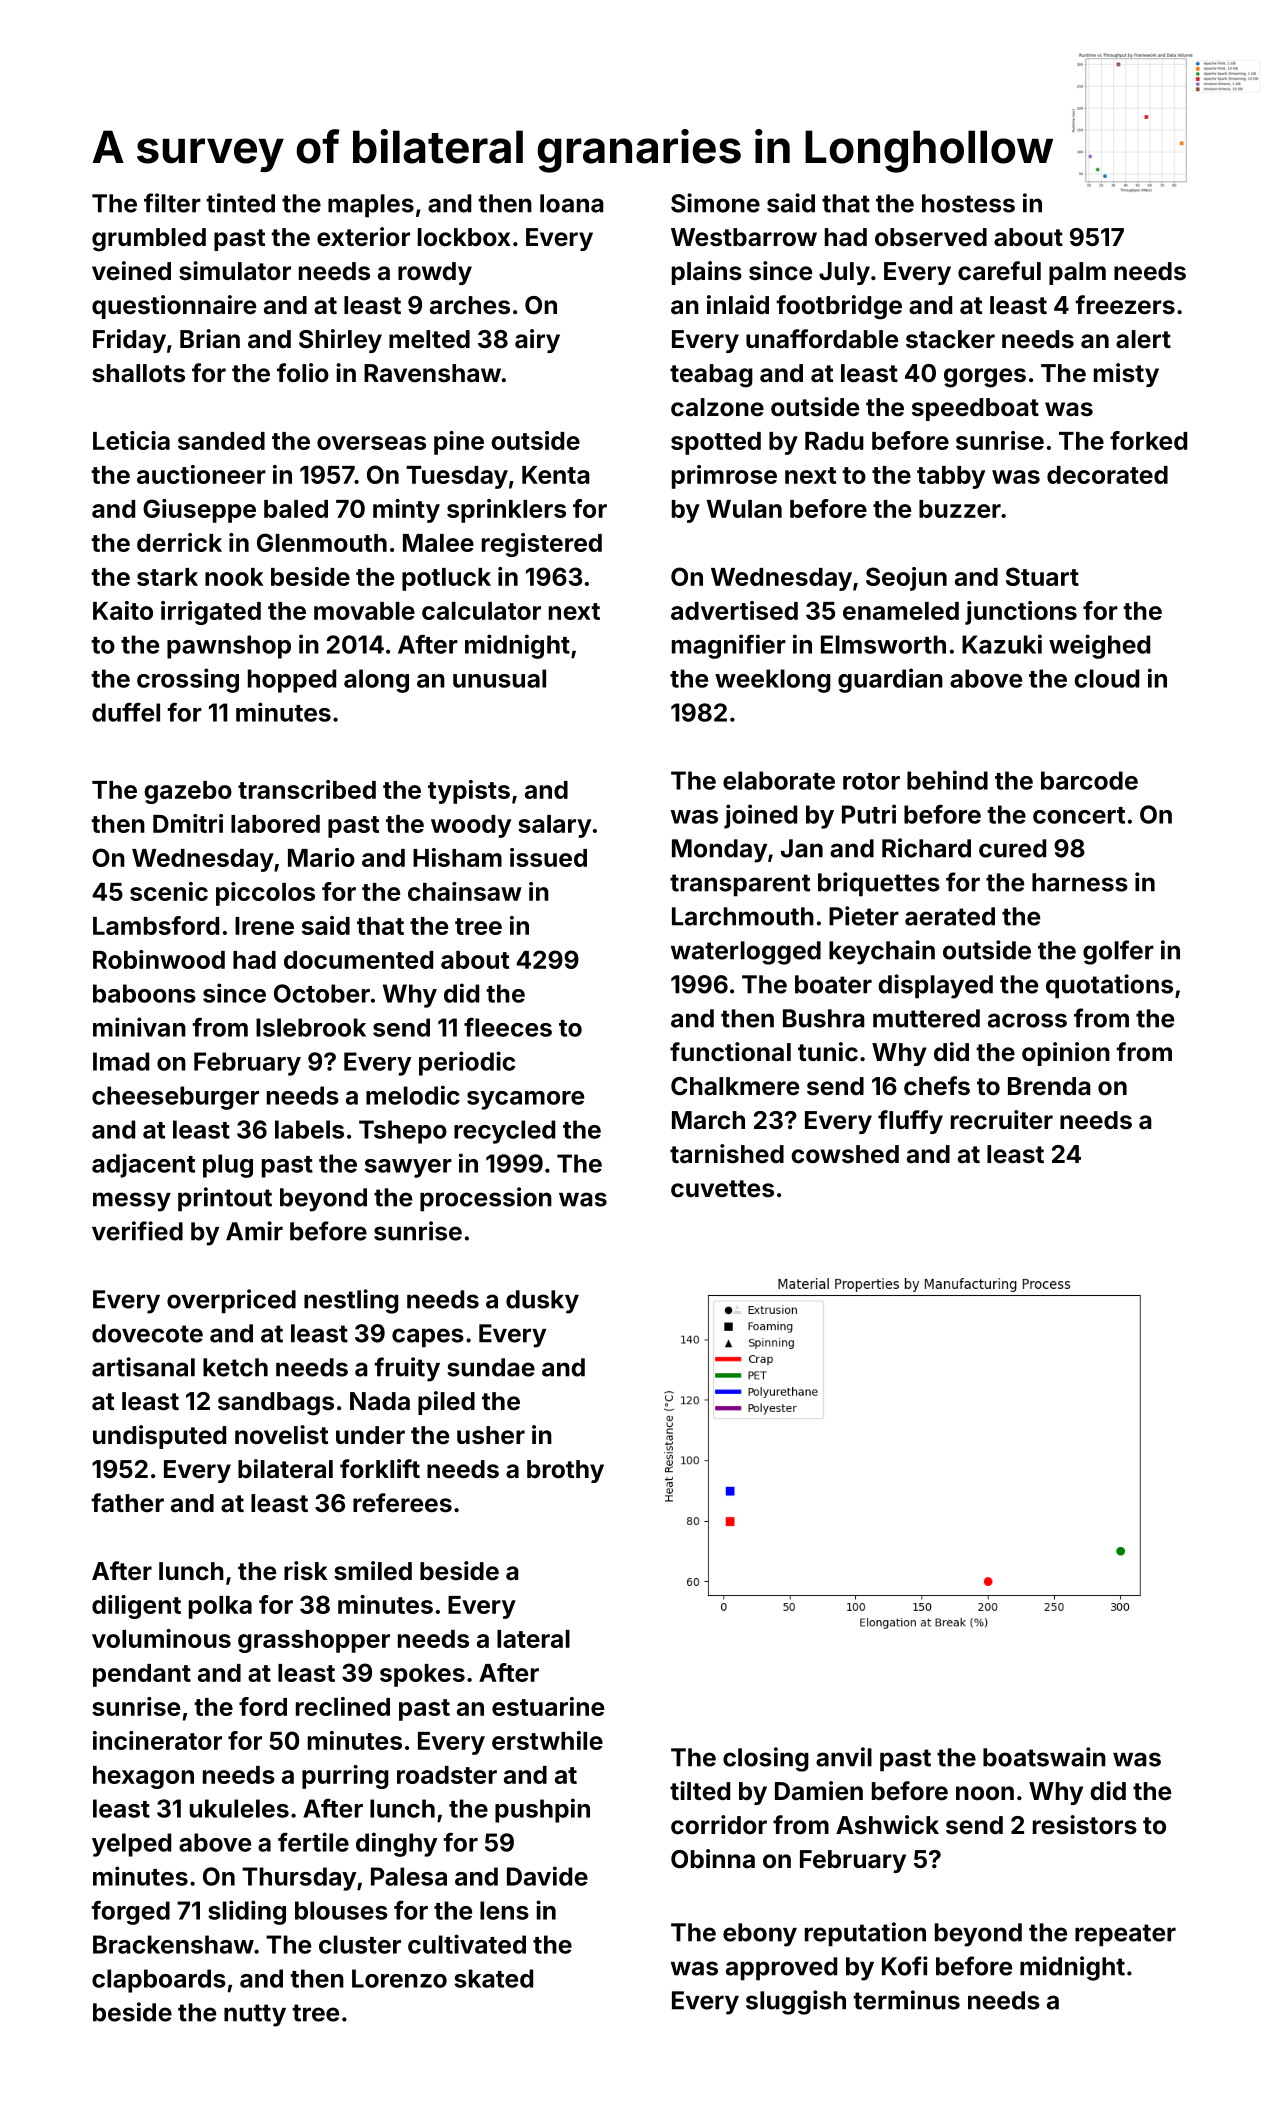 The width and height of the screenshot is (1282, 2111). Describe the element at coordinates (722, 1189) in the screenshot. I see `cuvettes` at that location.
